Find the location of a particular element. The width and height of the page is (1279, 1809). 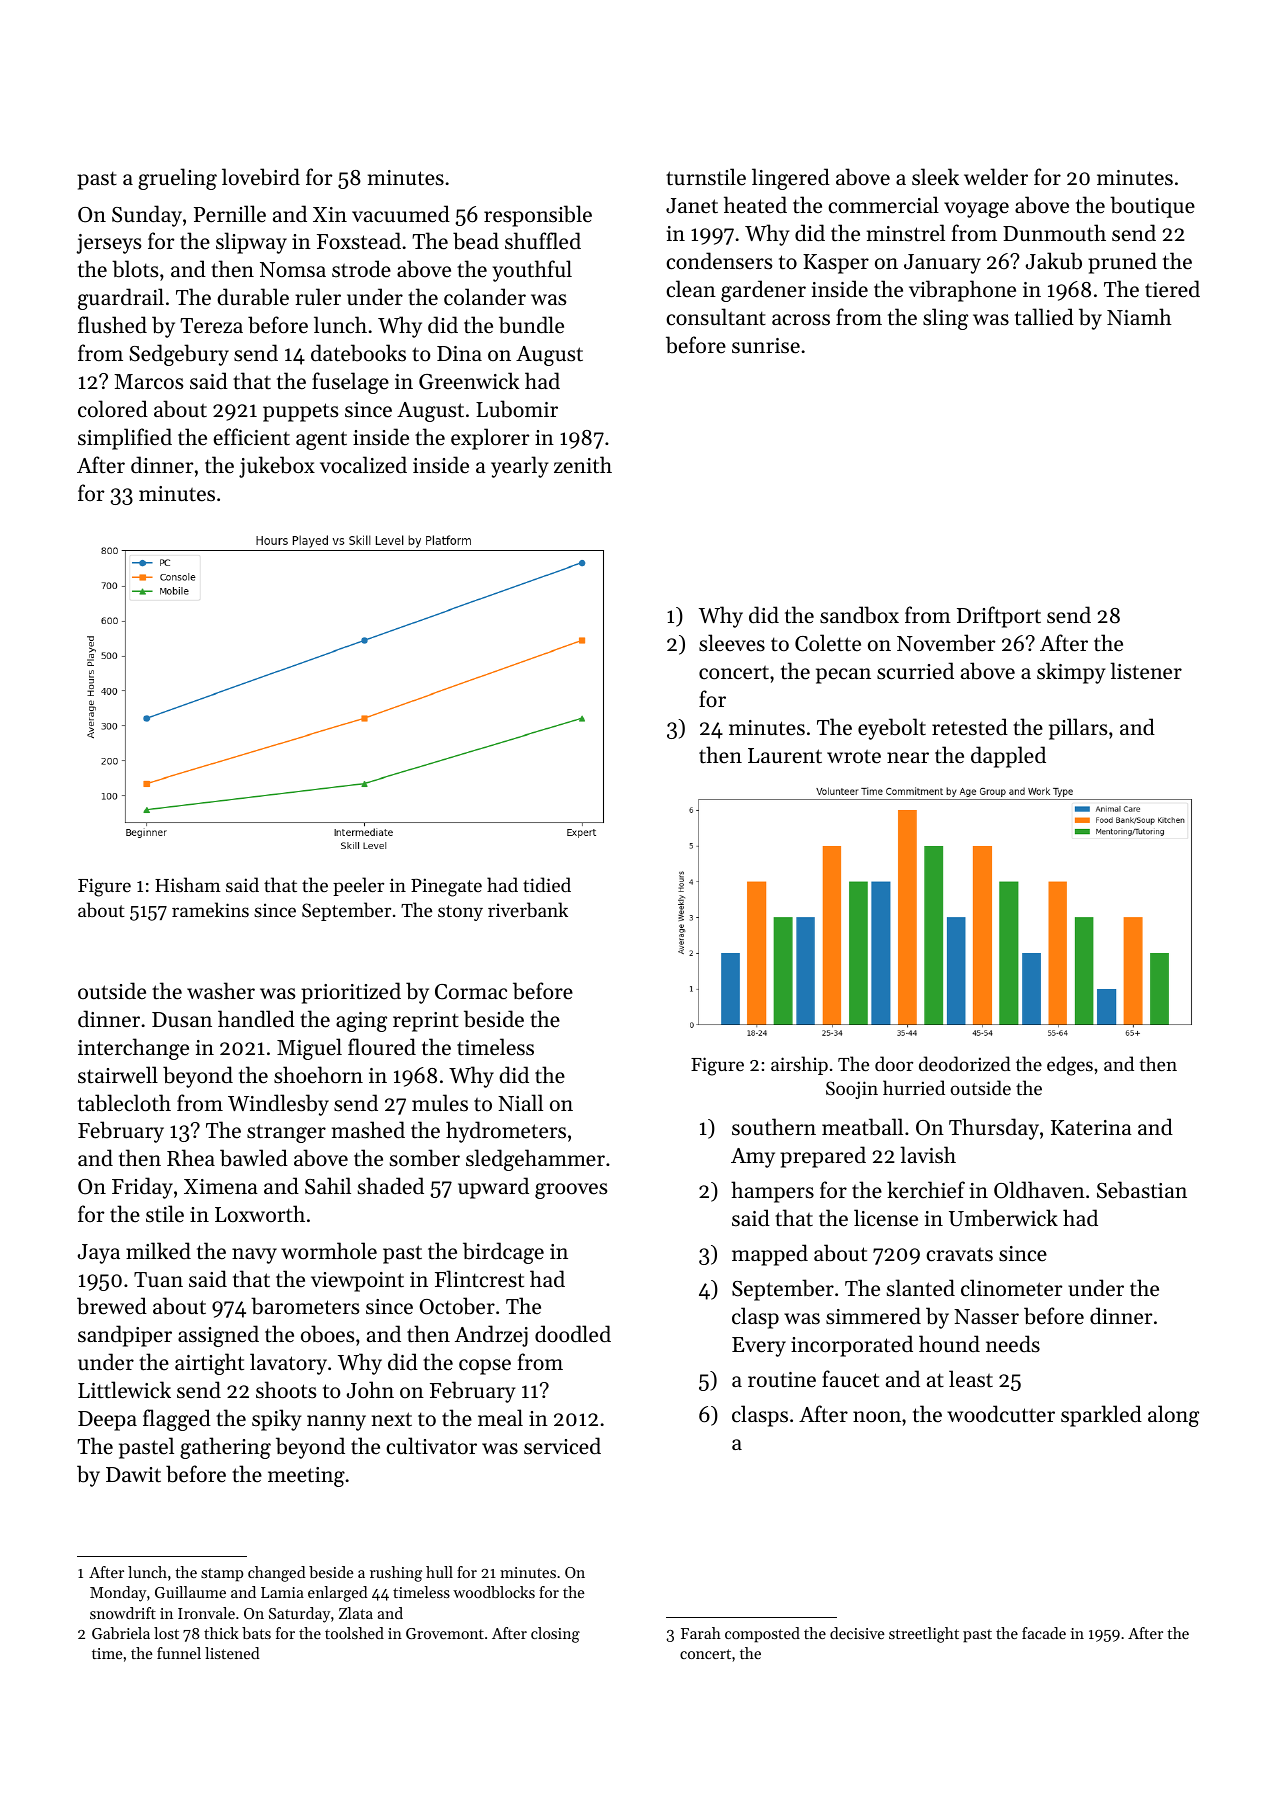

Laurent is located at coordinates (785, 756).
